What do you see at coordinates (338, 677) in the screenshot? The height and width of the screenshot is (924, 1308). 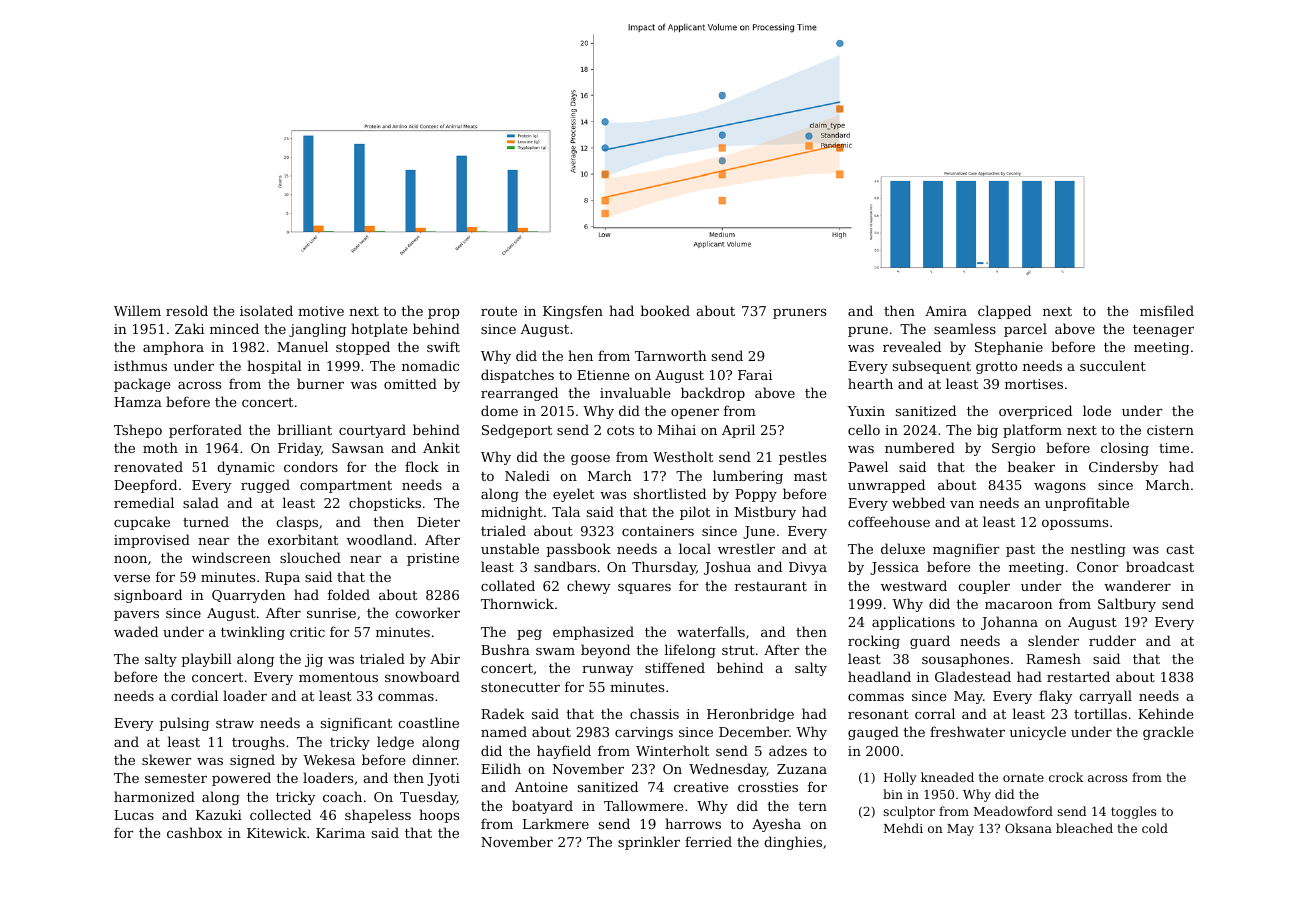 I see `momentous` at bounding box center [338, 677].
